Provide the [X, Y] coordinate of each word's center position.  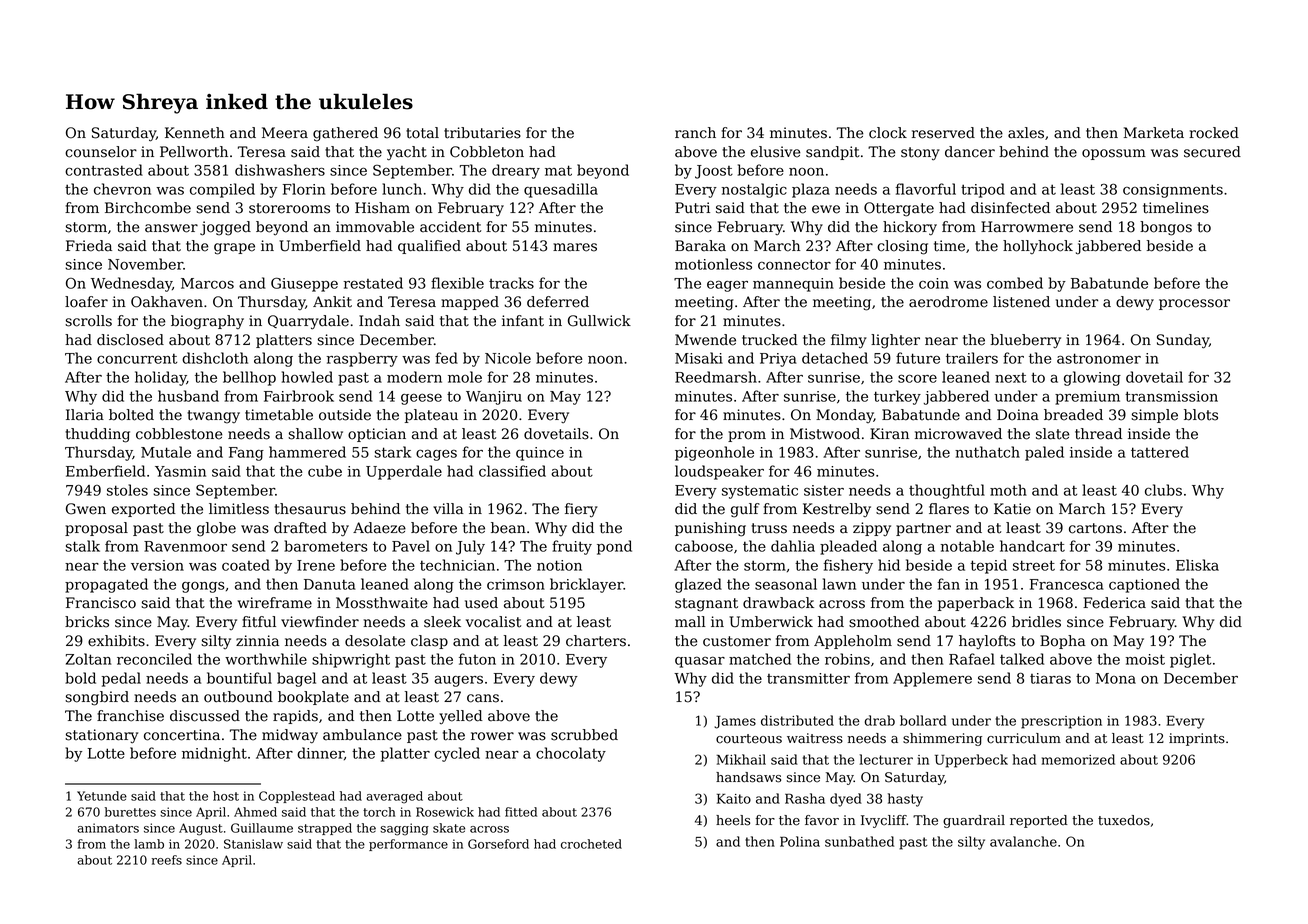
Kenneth [195, 133]
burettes [130, 812]
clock [888, 133]
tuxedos [1124, 820]
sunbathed [859, 841]
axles [1026, 133]
